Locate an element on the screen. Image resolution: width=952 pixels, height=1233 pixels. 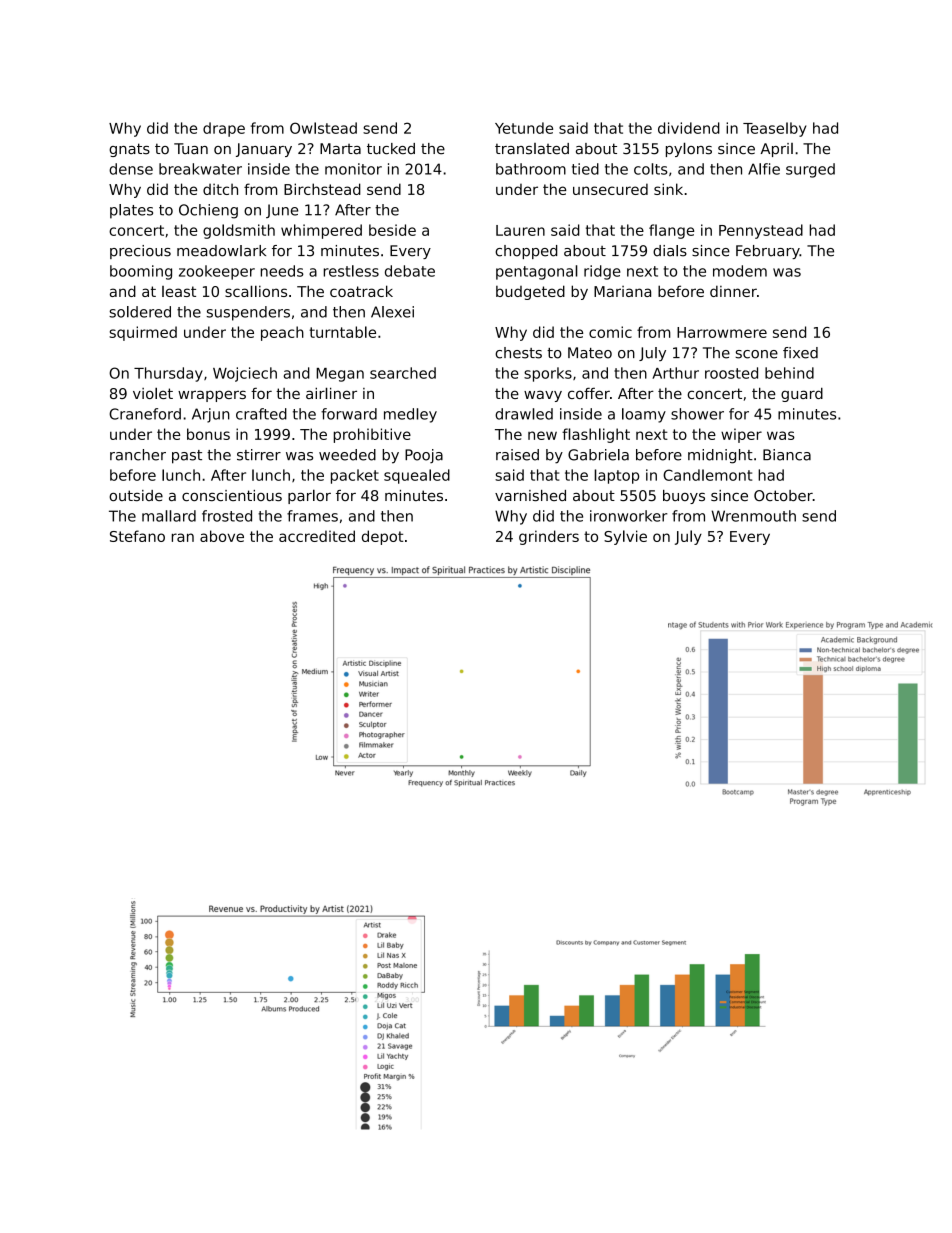
coffer is located at coordinates (589, 393).
